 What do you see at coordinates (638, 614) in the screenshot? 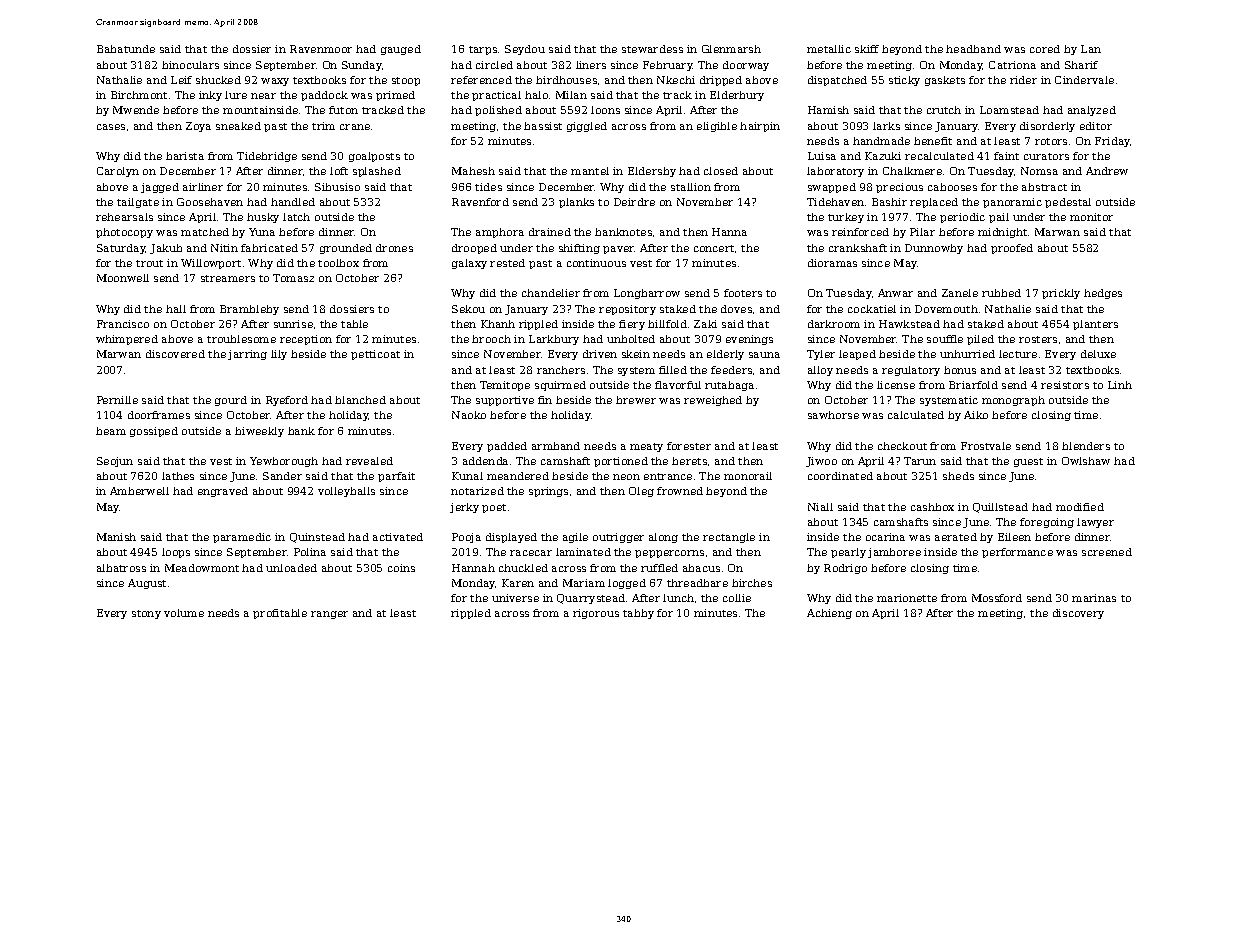
I see `tabby` at bounding box center [638, 614].
